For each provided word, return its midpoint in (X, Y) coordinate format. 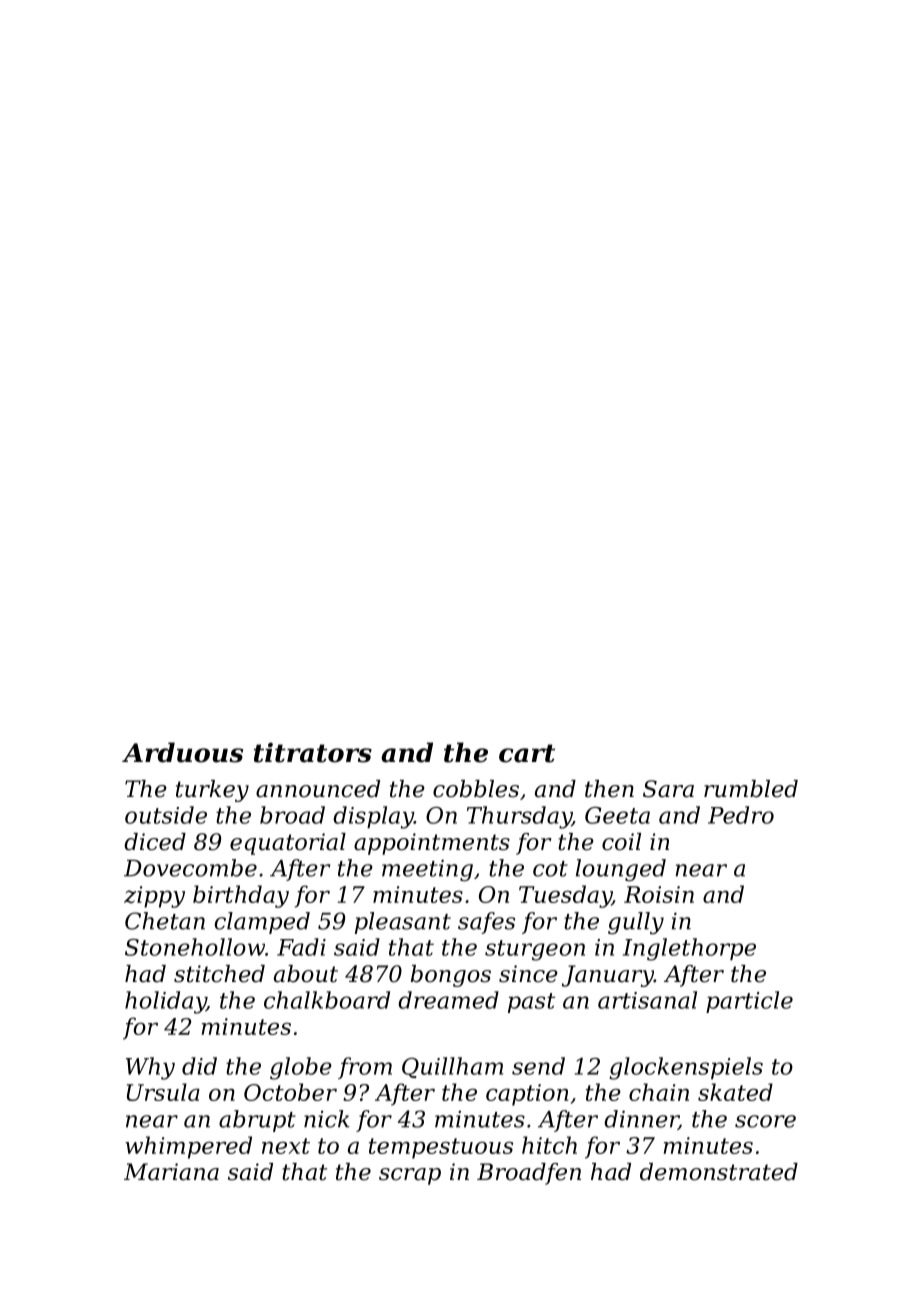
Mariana (171, 1172)
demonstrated (719, 1172)
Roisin (659, 894)
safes (486, 923)
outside (166, 815)
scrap (410, 1176)
